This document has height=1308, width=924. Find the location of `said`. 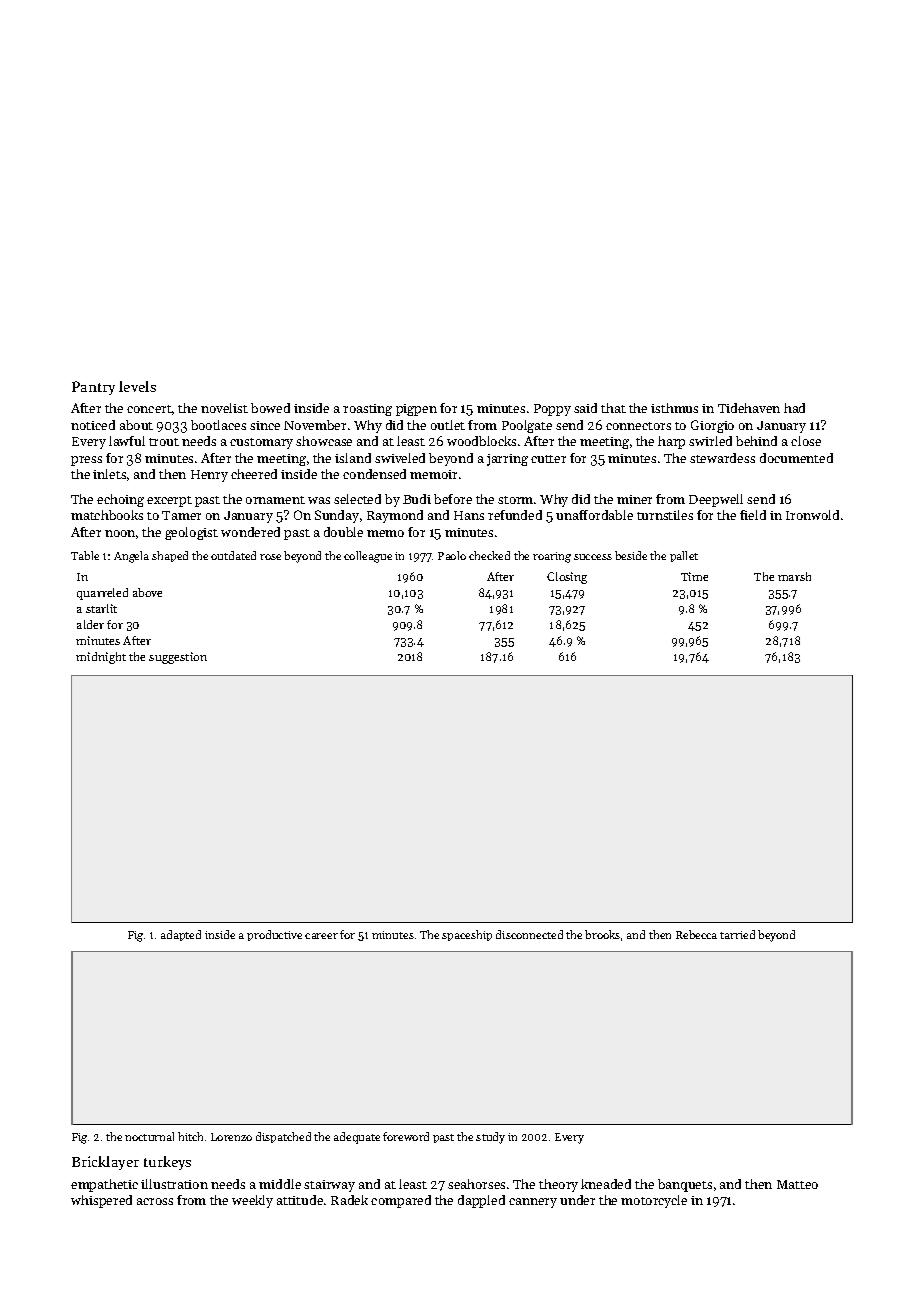

said is located at coordinates (585, 408).
